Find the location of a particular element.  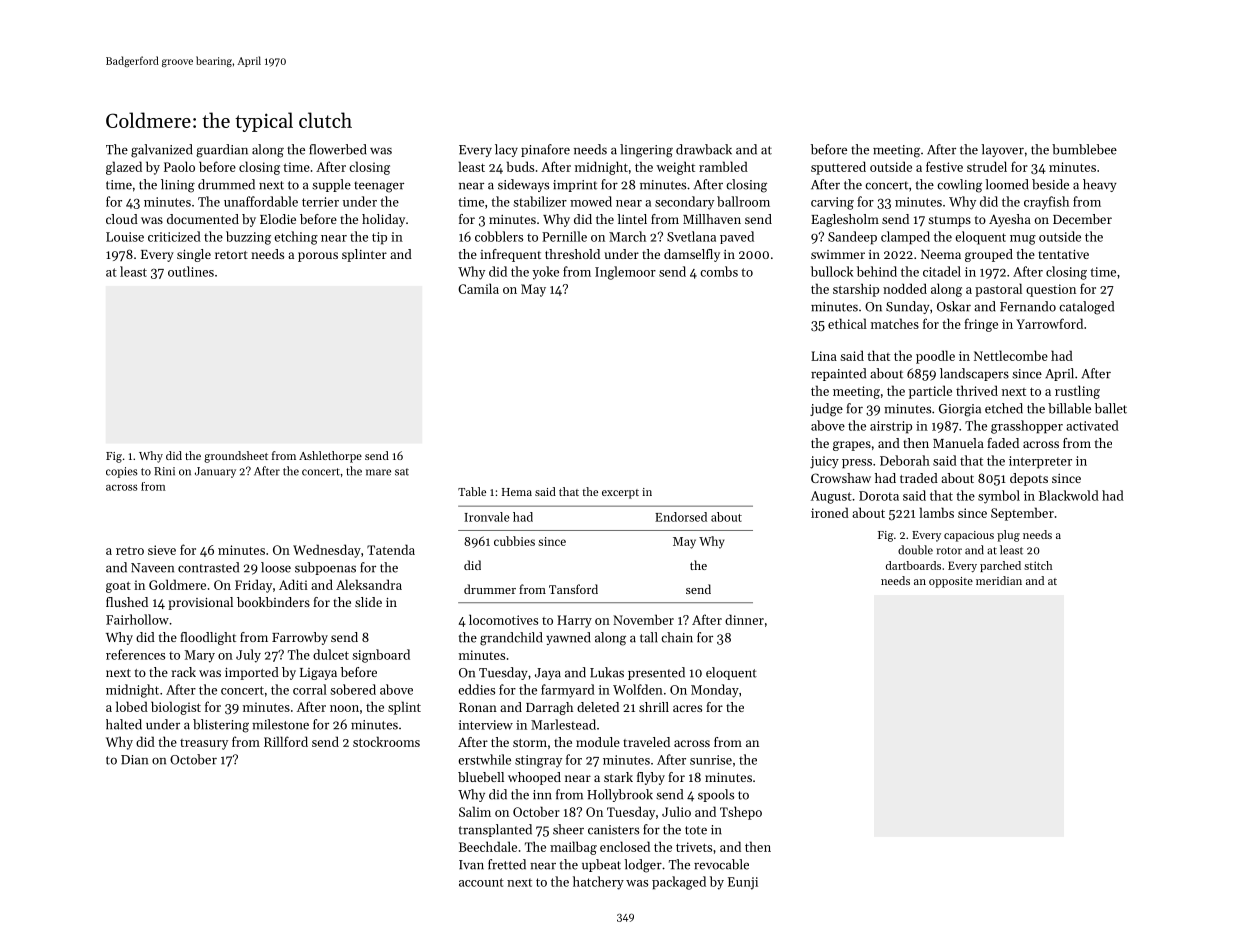

Ivan is located at coordinates (471, 865).
